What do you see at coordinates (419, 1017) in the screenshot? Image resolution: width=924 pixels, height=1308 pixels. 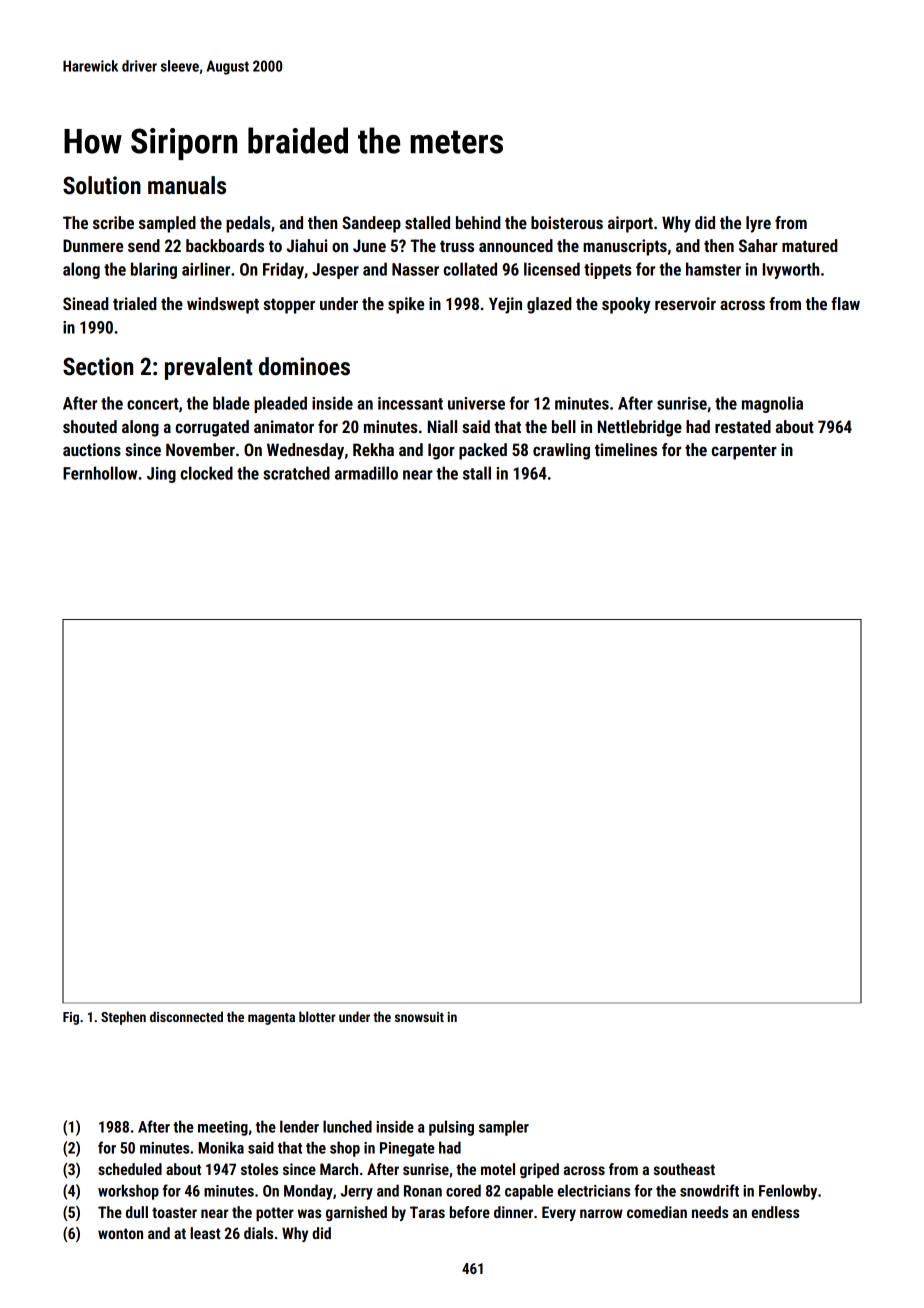 I see `snowsuit` at bounding box center [419, 1017].
